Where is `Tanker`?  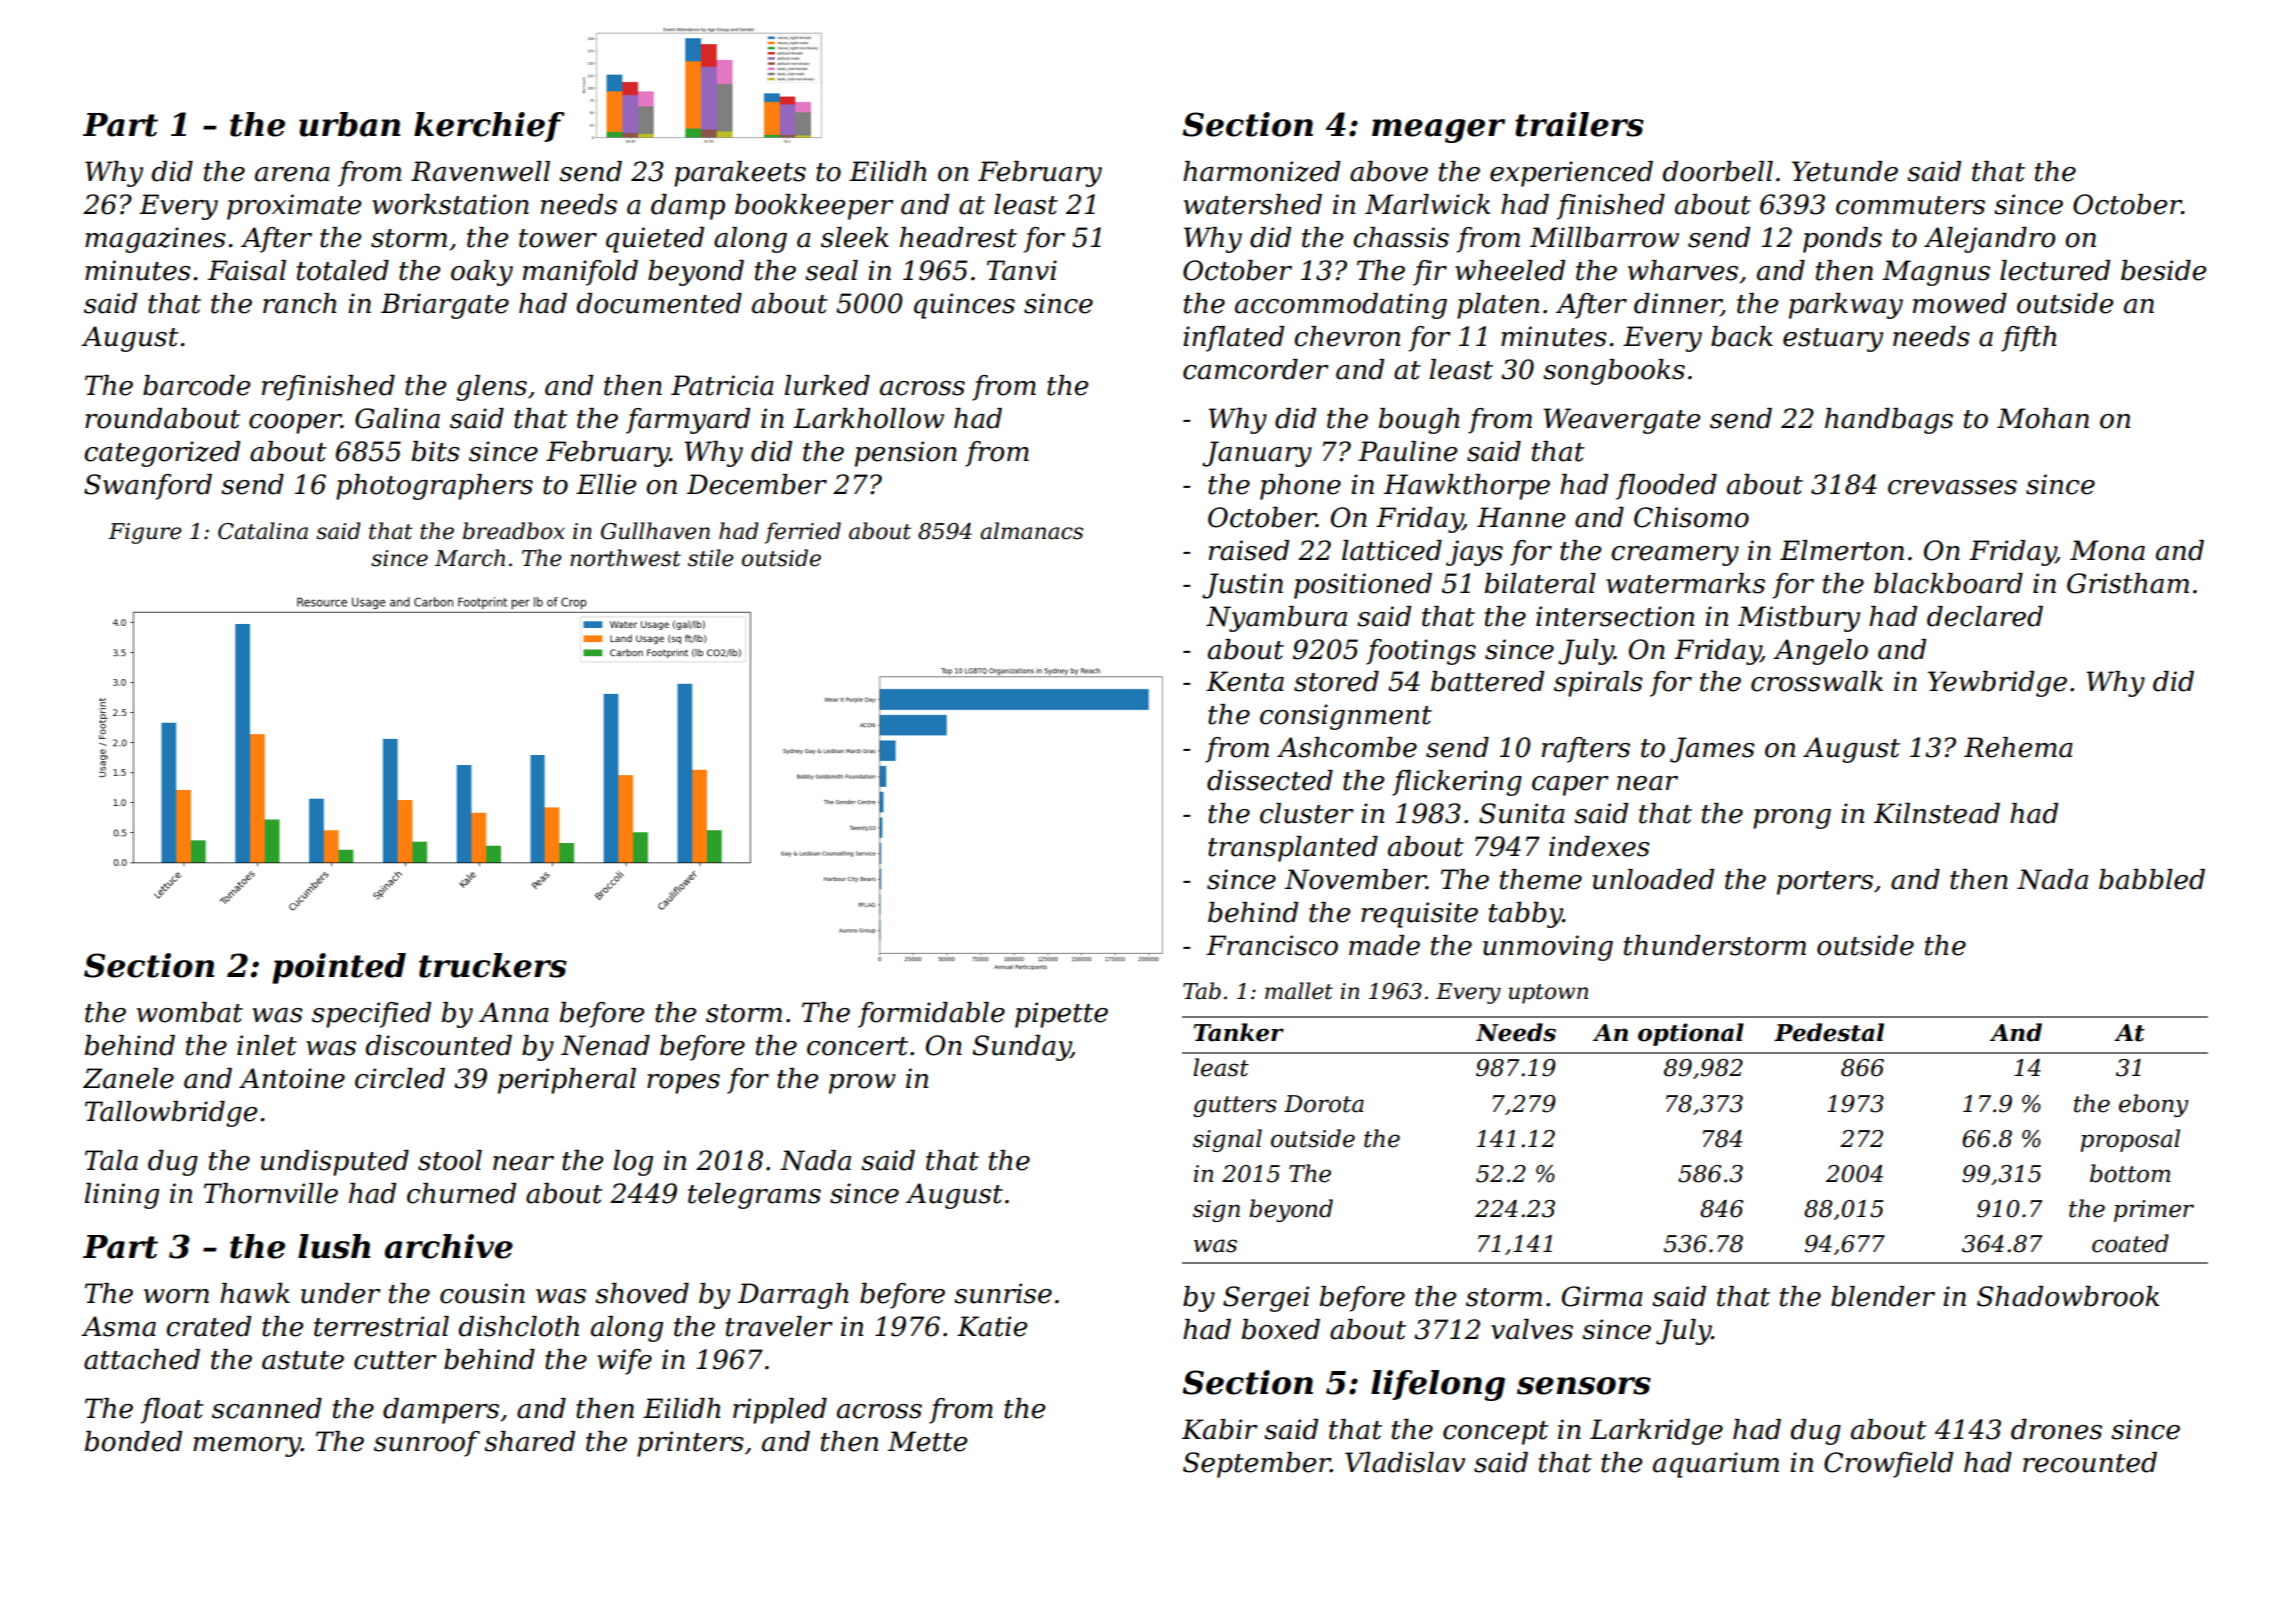
Tanker is located at coordinates (1239, 1032).
